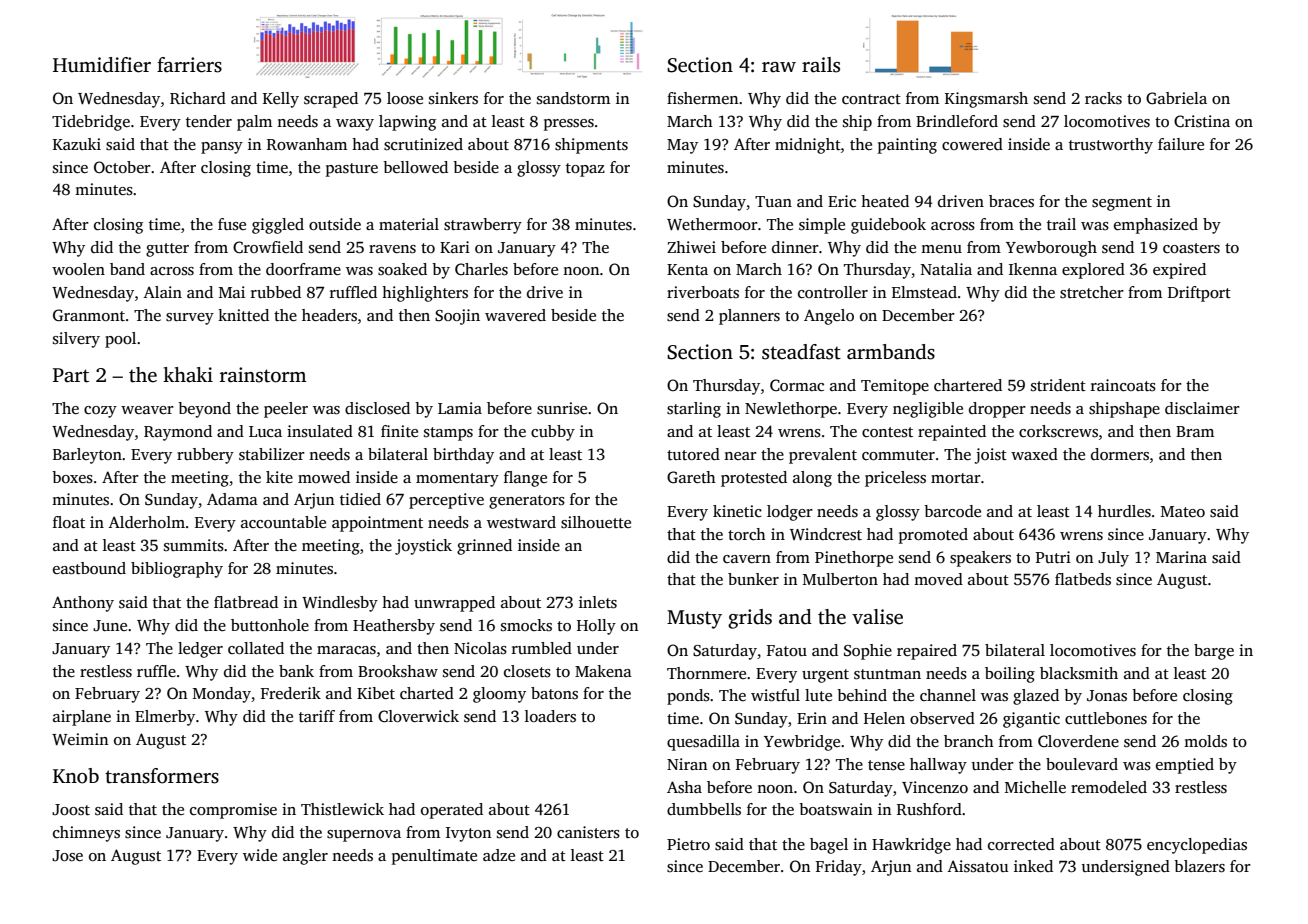 This document has height=924, width=1308. Describe the element at coordinates (977, 866) in the document. I see `Aissatou` at that location.
